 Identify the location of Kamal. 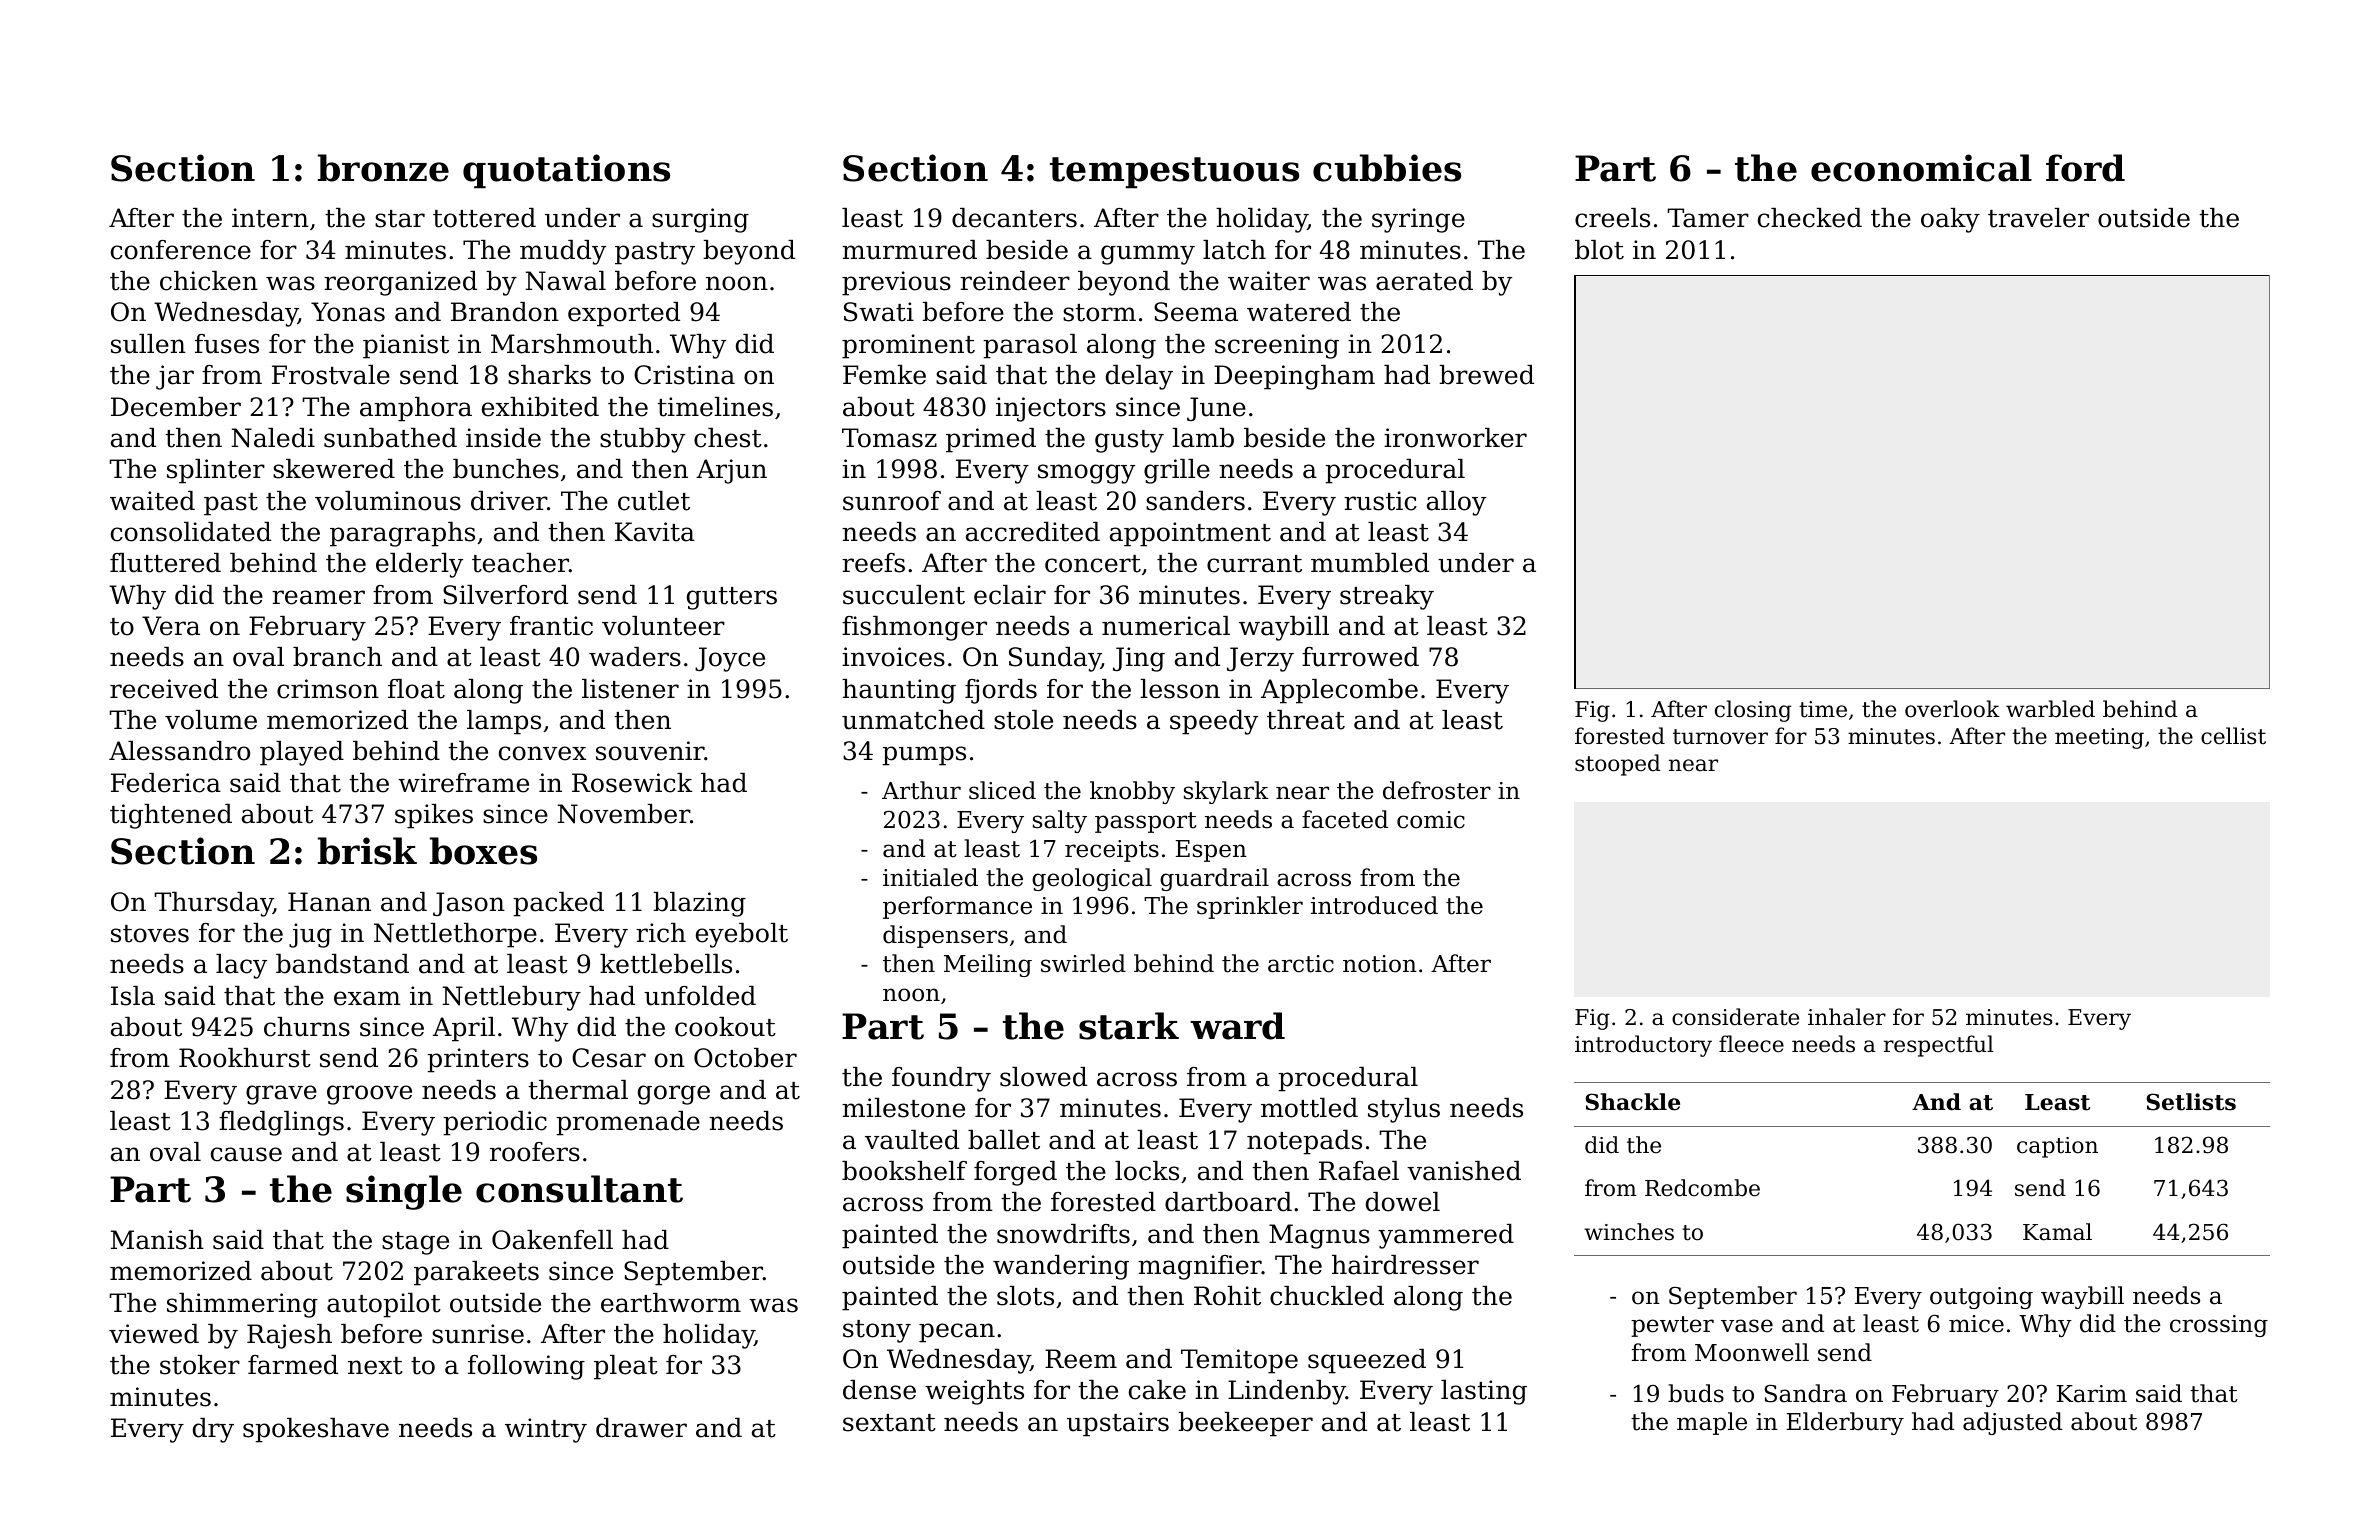
(2057, 1232).
